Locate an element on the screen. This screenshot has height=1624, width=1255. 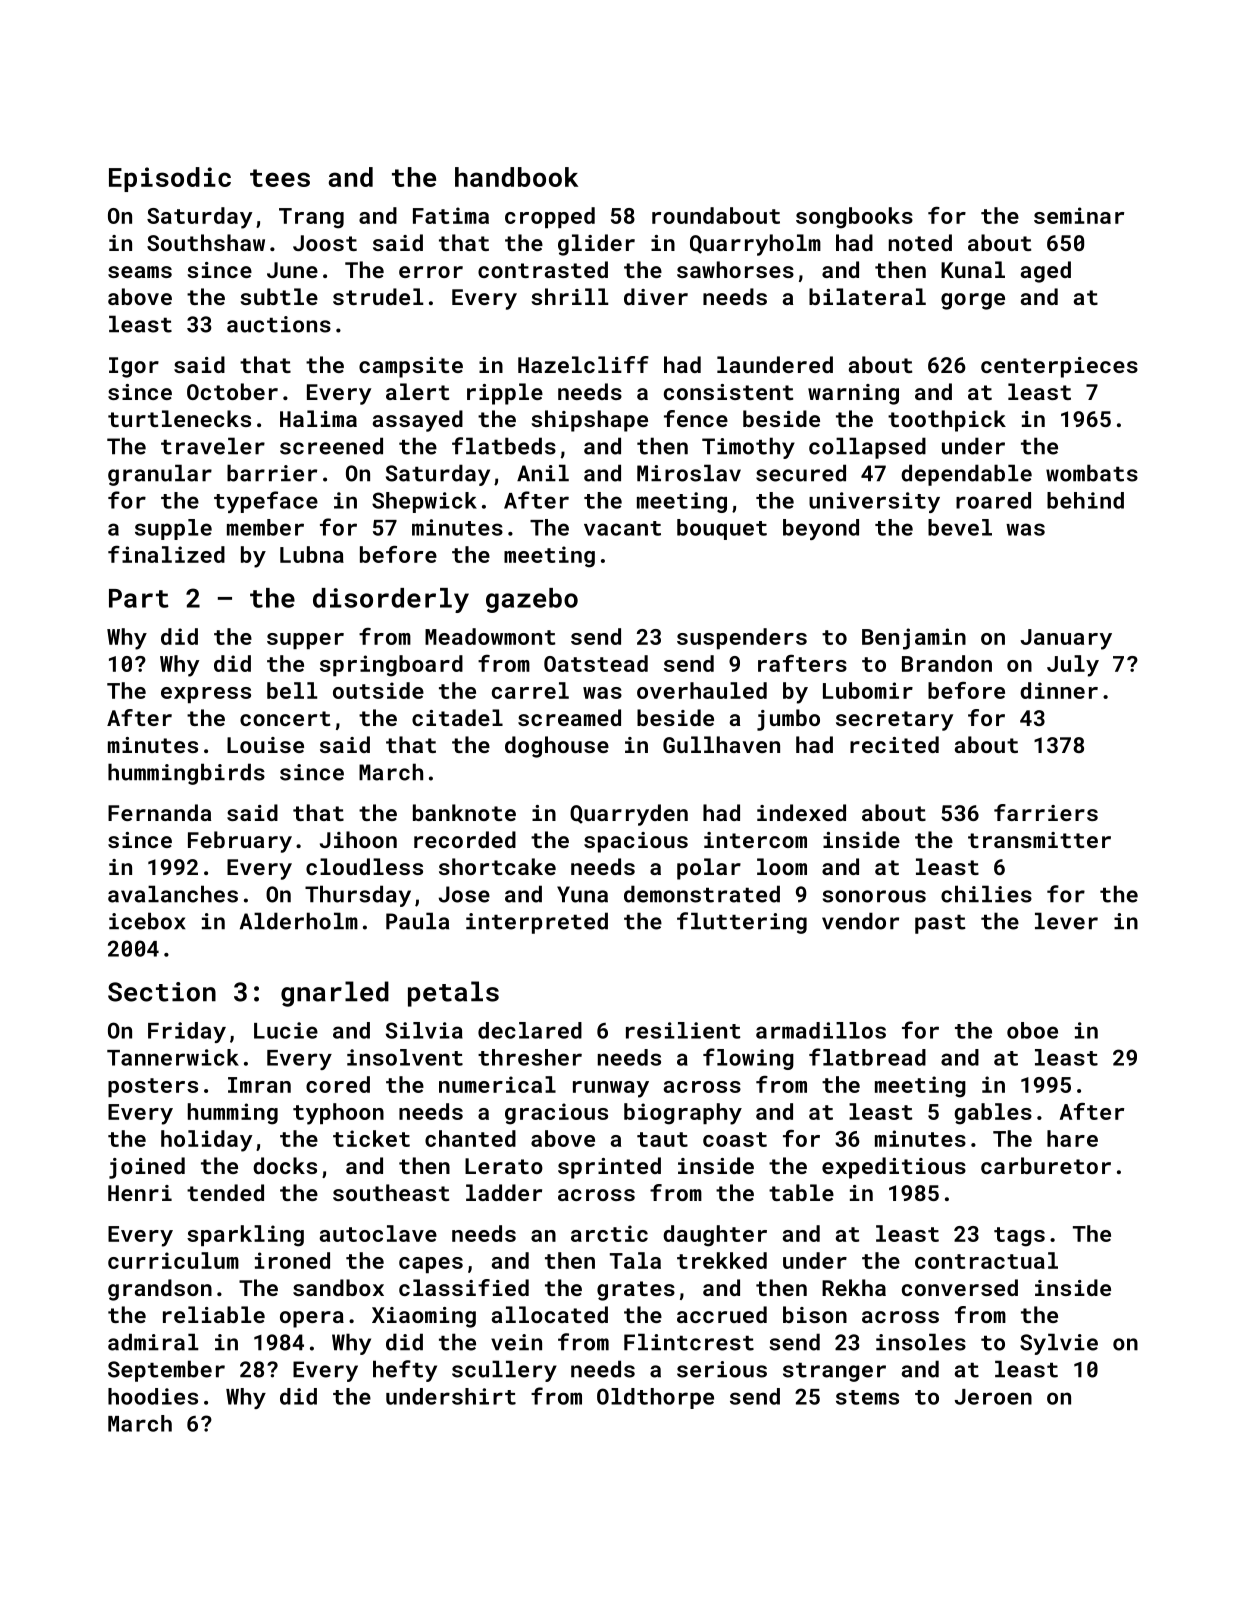
farriers is located at coordinates (1046, 812).
